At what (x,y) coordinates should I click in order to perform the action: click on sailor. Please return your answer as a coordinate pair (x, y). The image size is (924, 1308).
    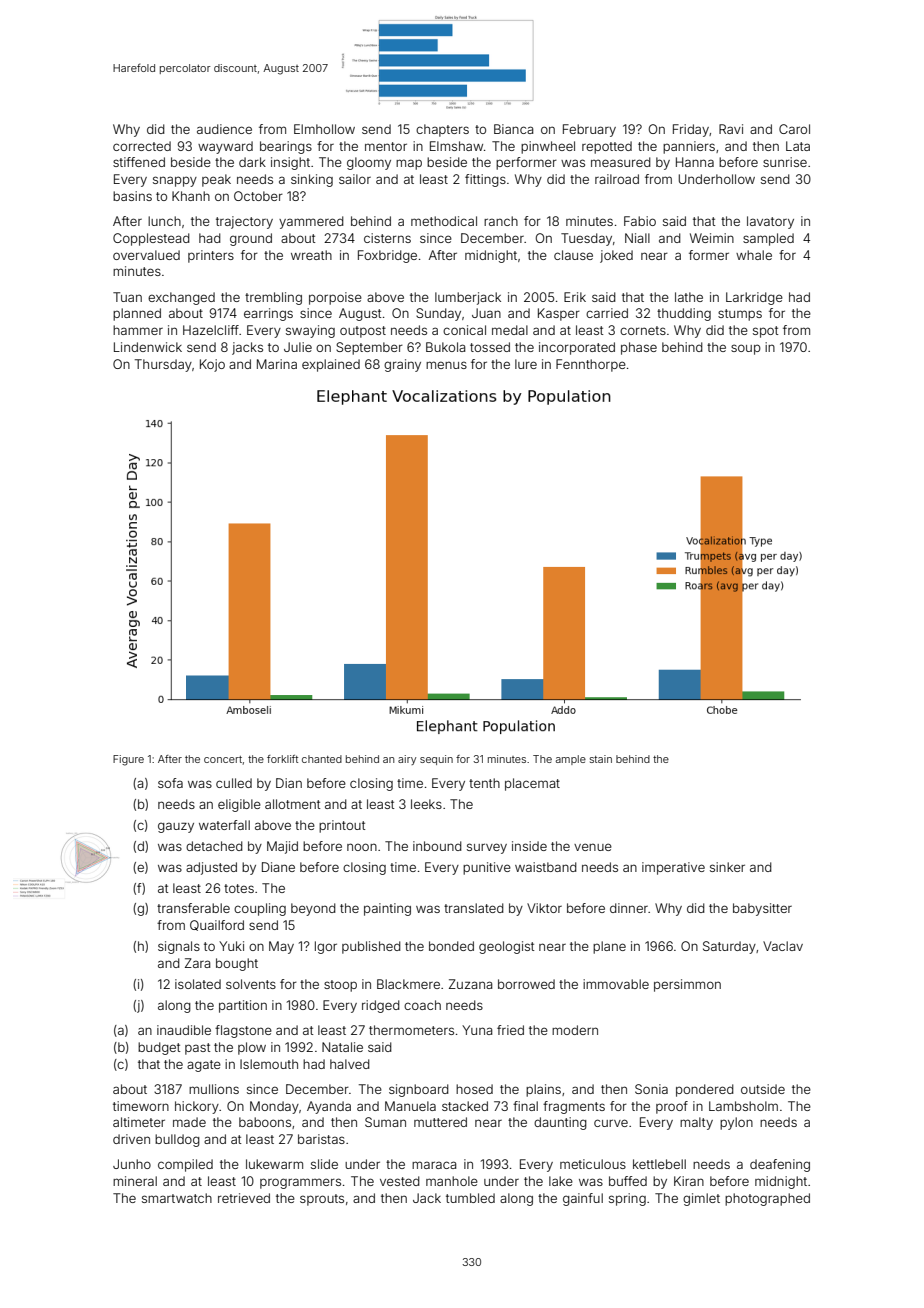
    Looking at the image, I should click on (355, 179).
